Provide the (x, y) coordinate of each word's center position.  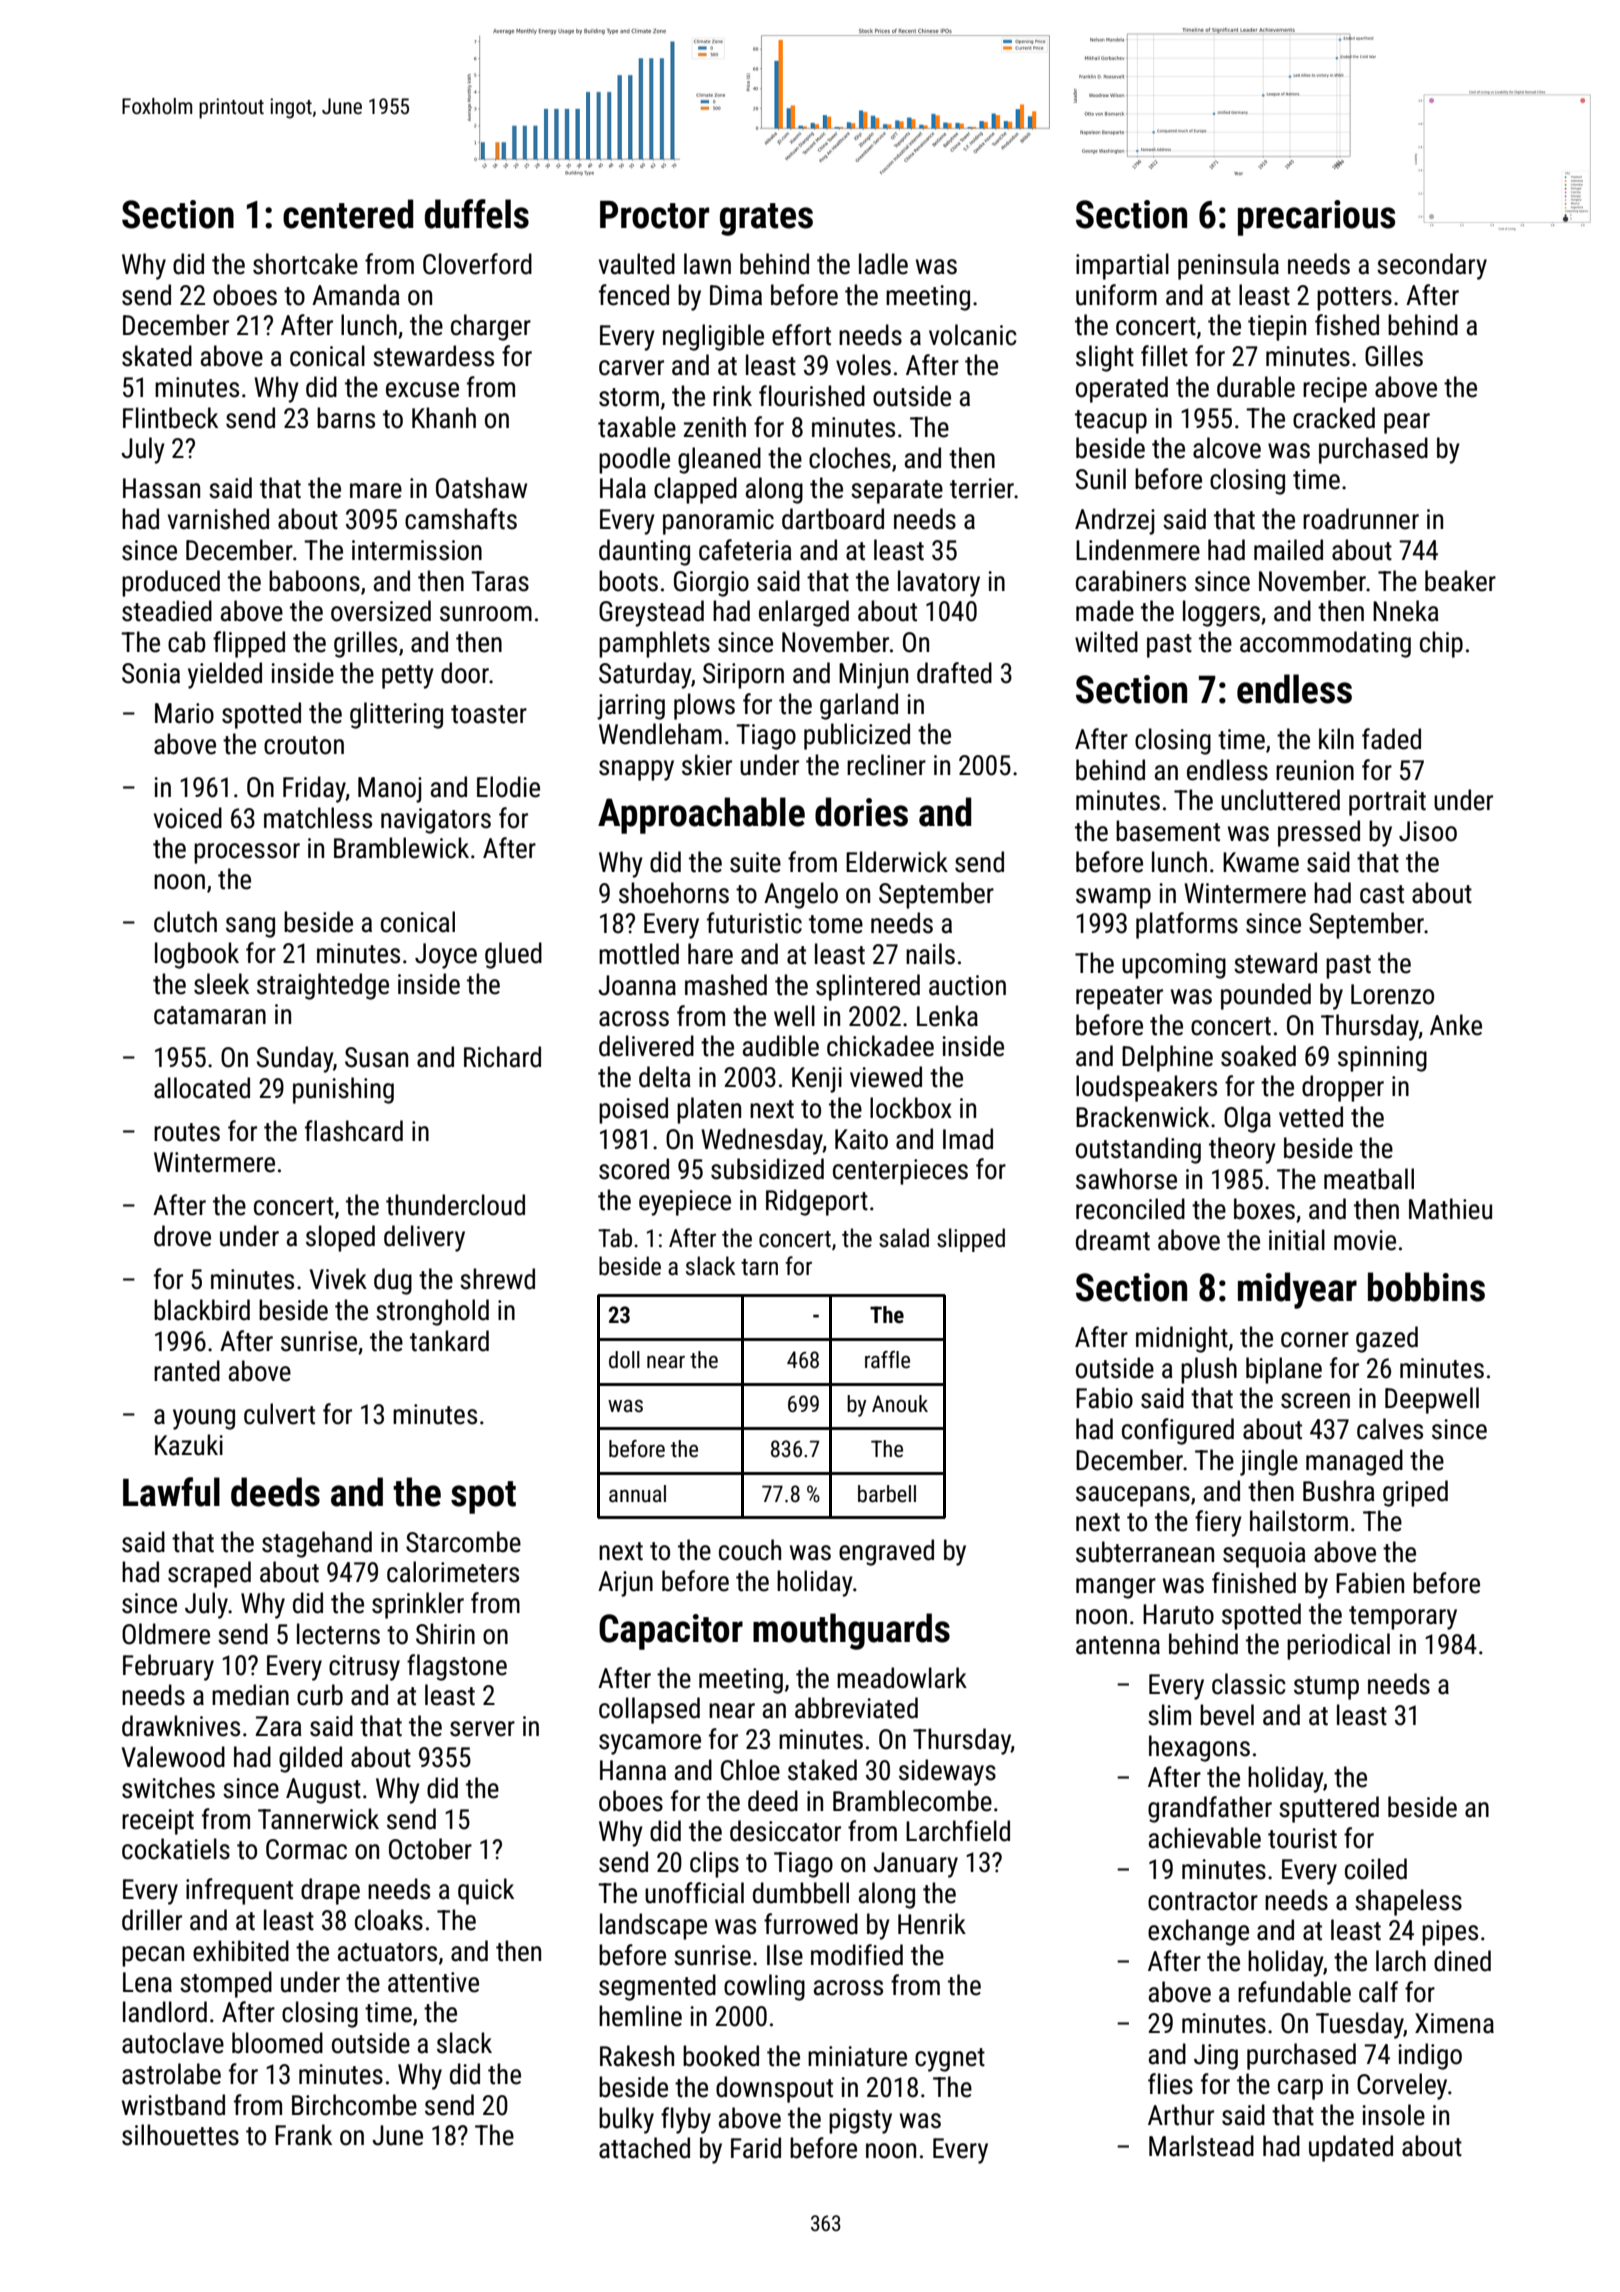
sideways (947, 1772)
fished (1347, 325)
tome (836, 924)
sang (250, 927)
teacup (1111, 422)
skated (157, 356)
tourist (1302, 1838)
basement (1168, 831)
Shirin (445, 1634)
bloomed (277, 2043)
